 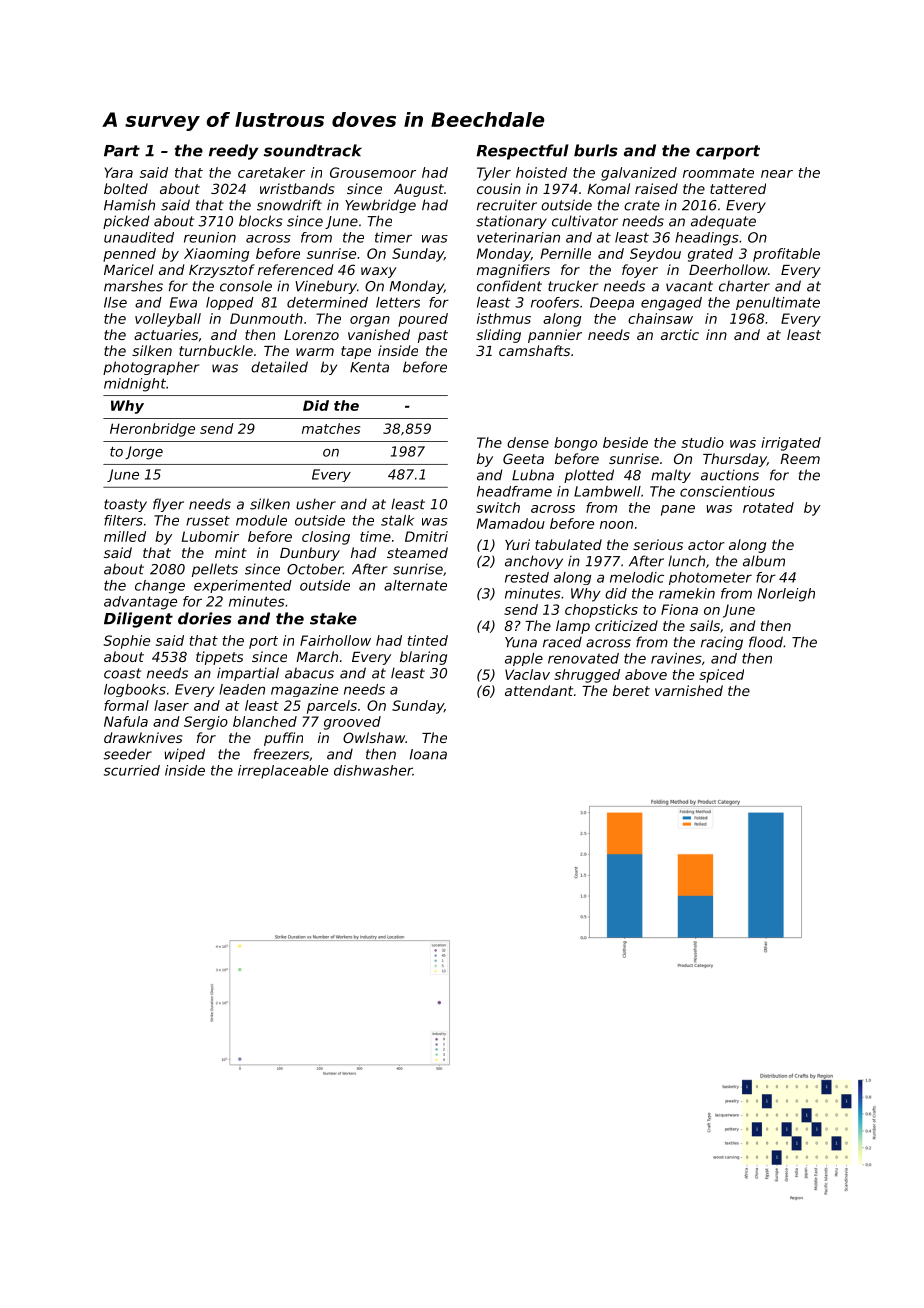 What do you see at coordinates (316, 504) in the screenshot?
I see `usher` at bounding box center [316, 504].
